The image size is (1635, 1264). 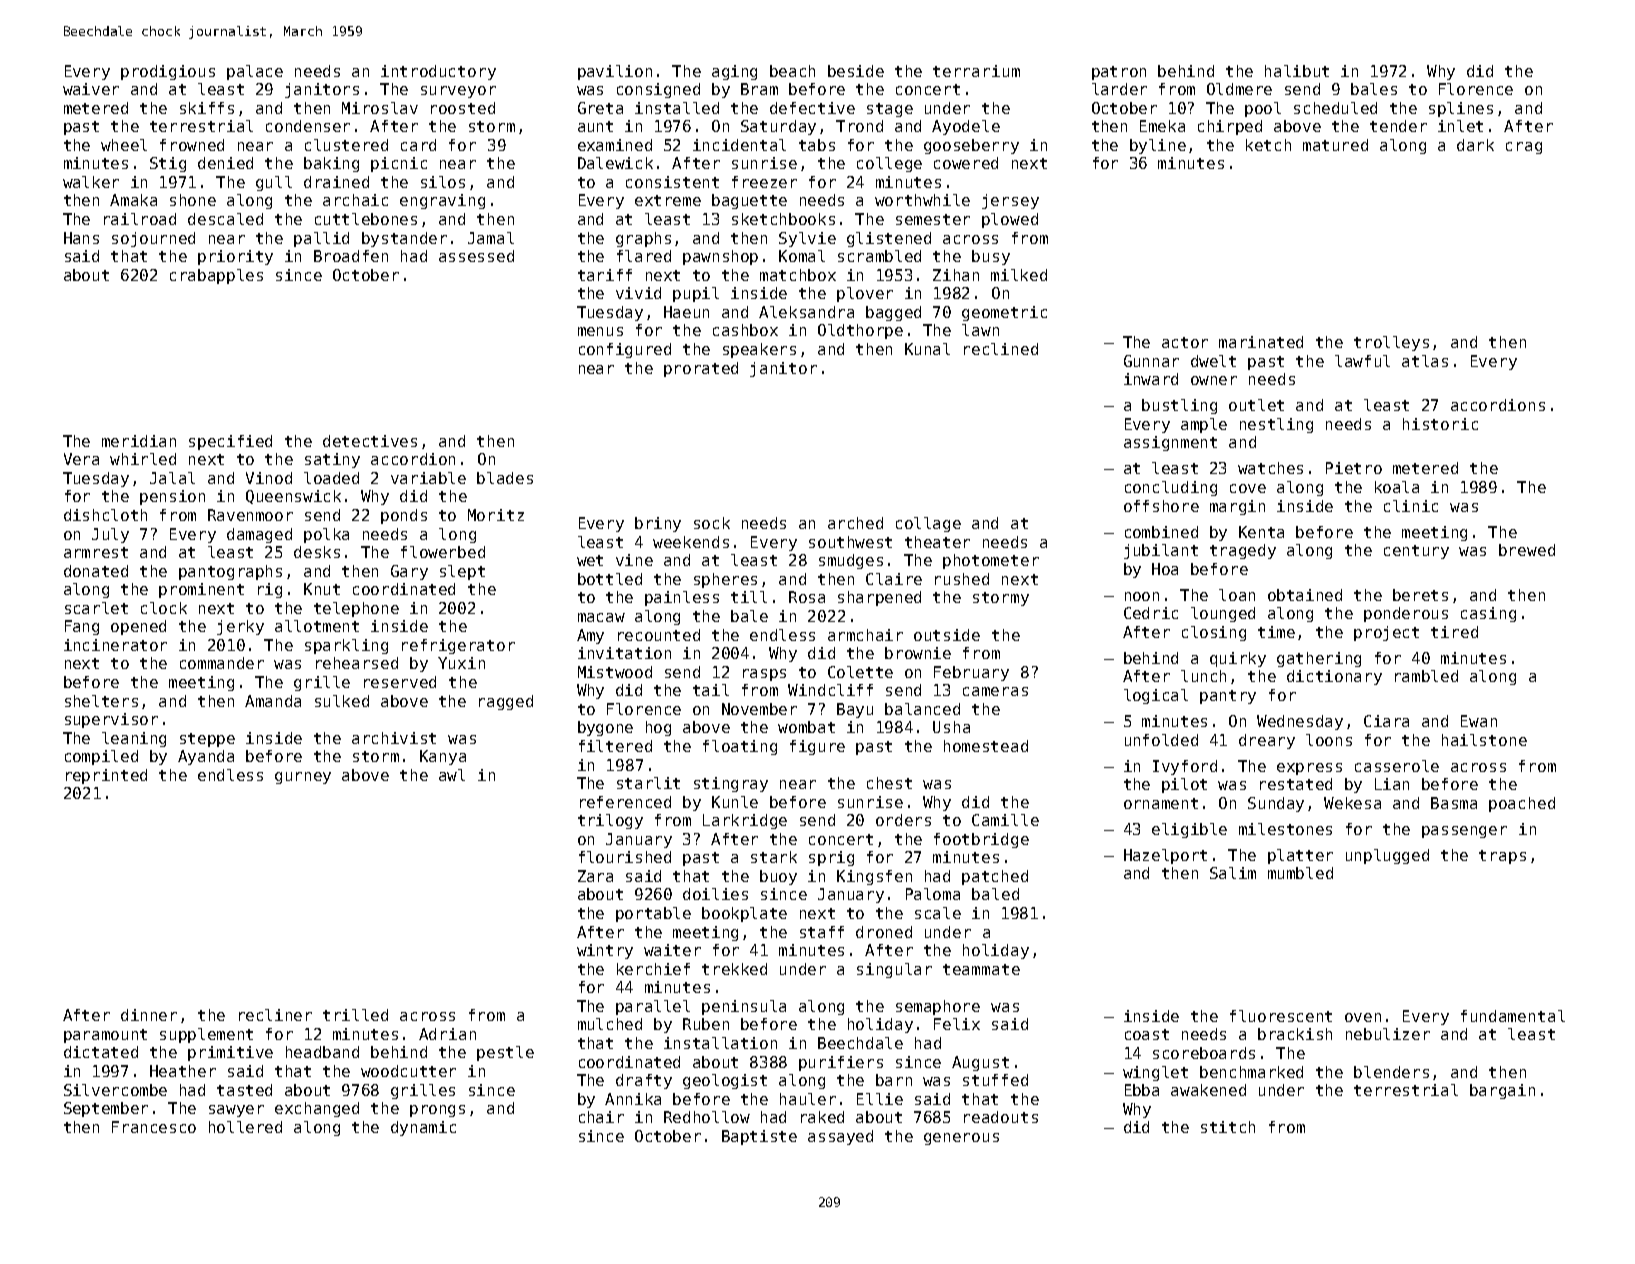 What do you see at coordinates (691, 542) in the page?
I see `weekends` at bounding box center [691, 542].
